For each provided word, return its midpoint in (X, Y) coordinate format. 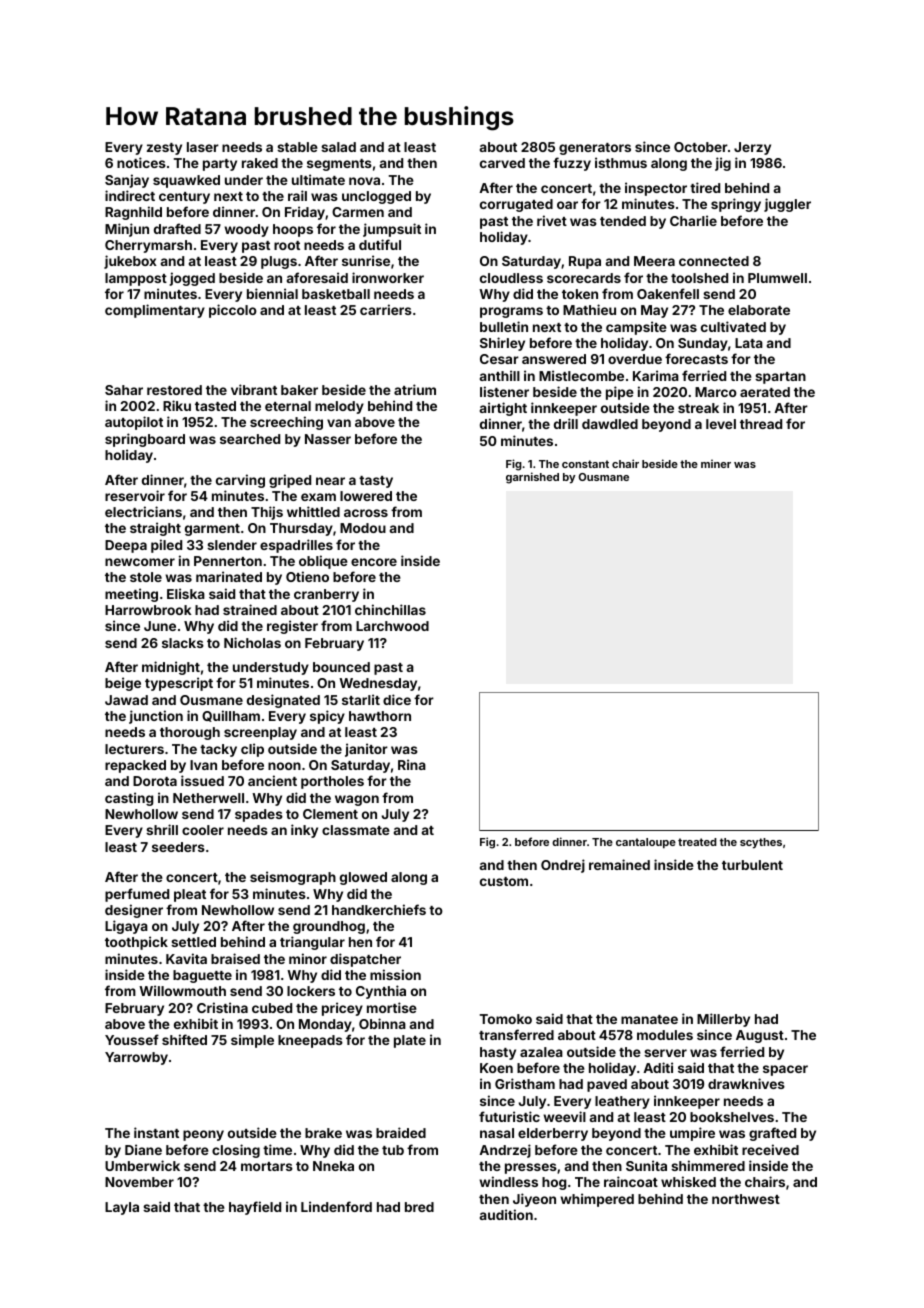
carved (502, 163)
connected (714, 261)
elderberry (553, 1134)
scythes (761, 843)
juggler (787, 205)
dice (397, 699)
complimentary (155, 311)
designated (283, 701)
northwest (746, 1199)
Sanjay (127, 181)
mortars (267, 1166)
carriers (386, 309)
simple (252, 1041)
